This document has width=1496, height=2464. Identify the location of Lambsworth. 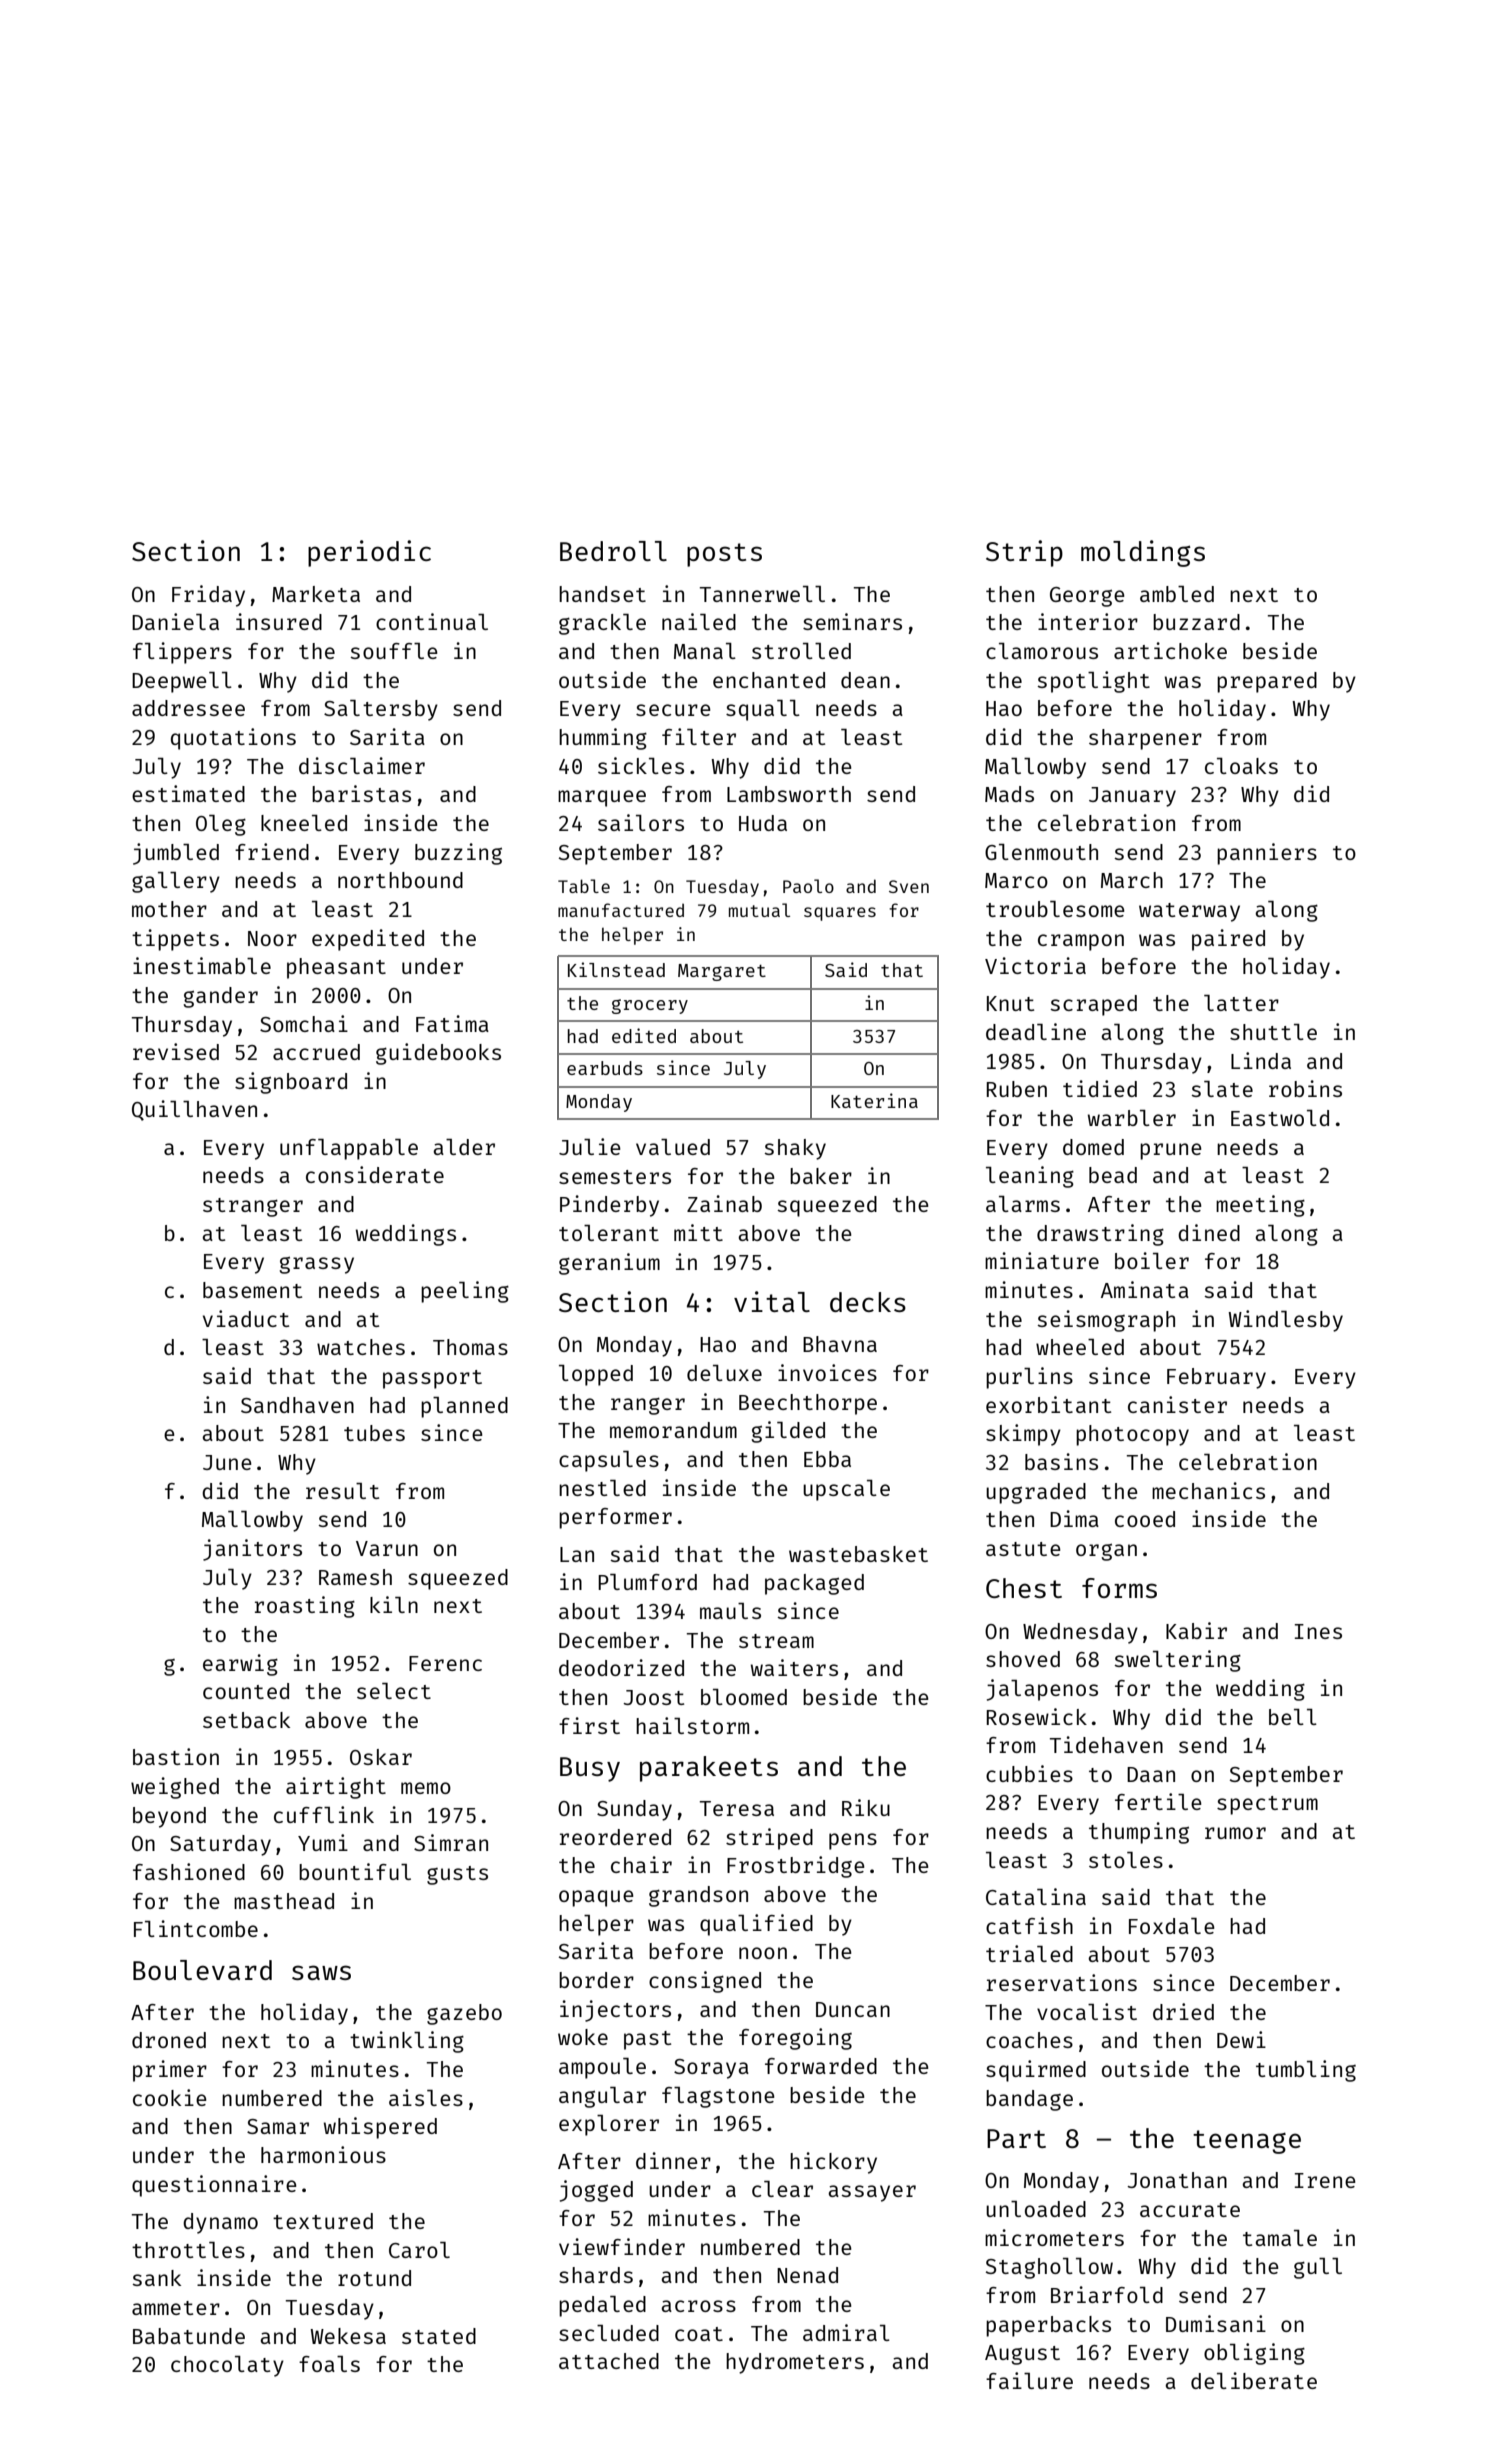
(789, 794).
